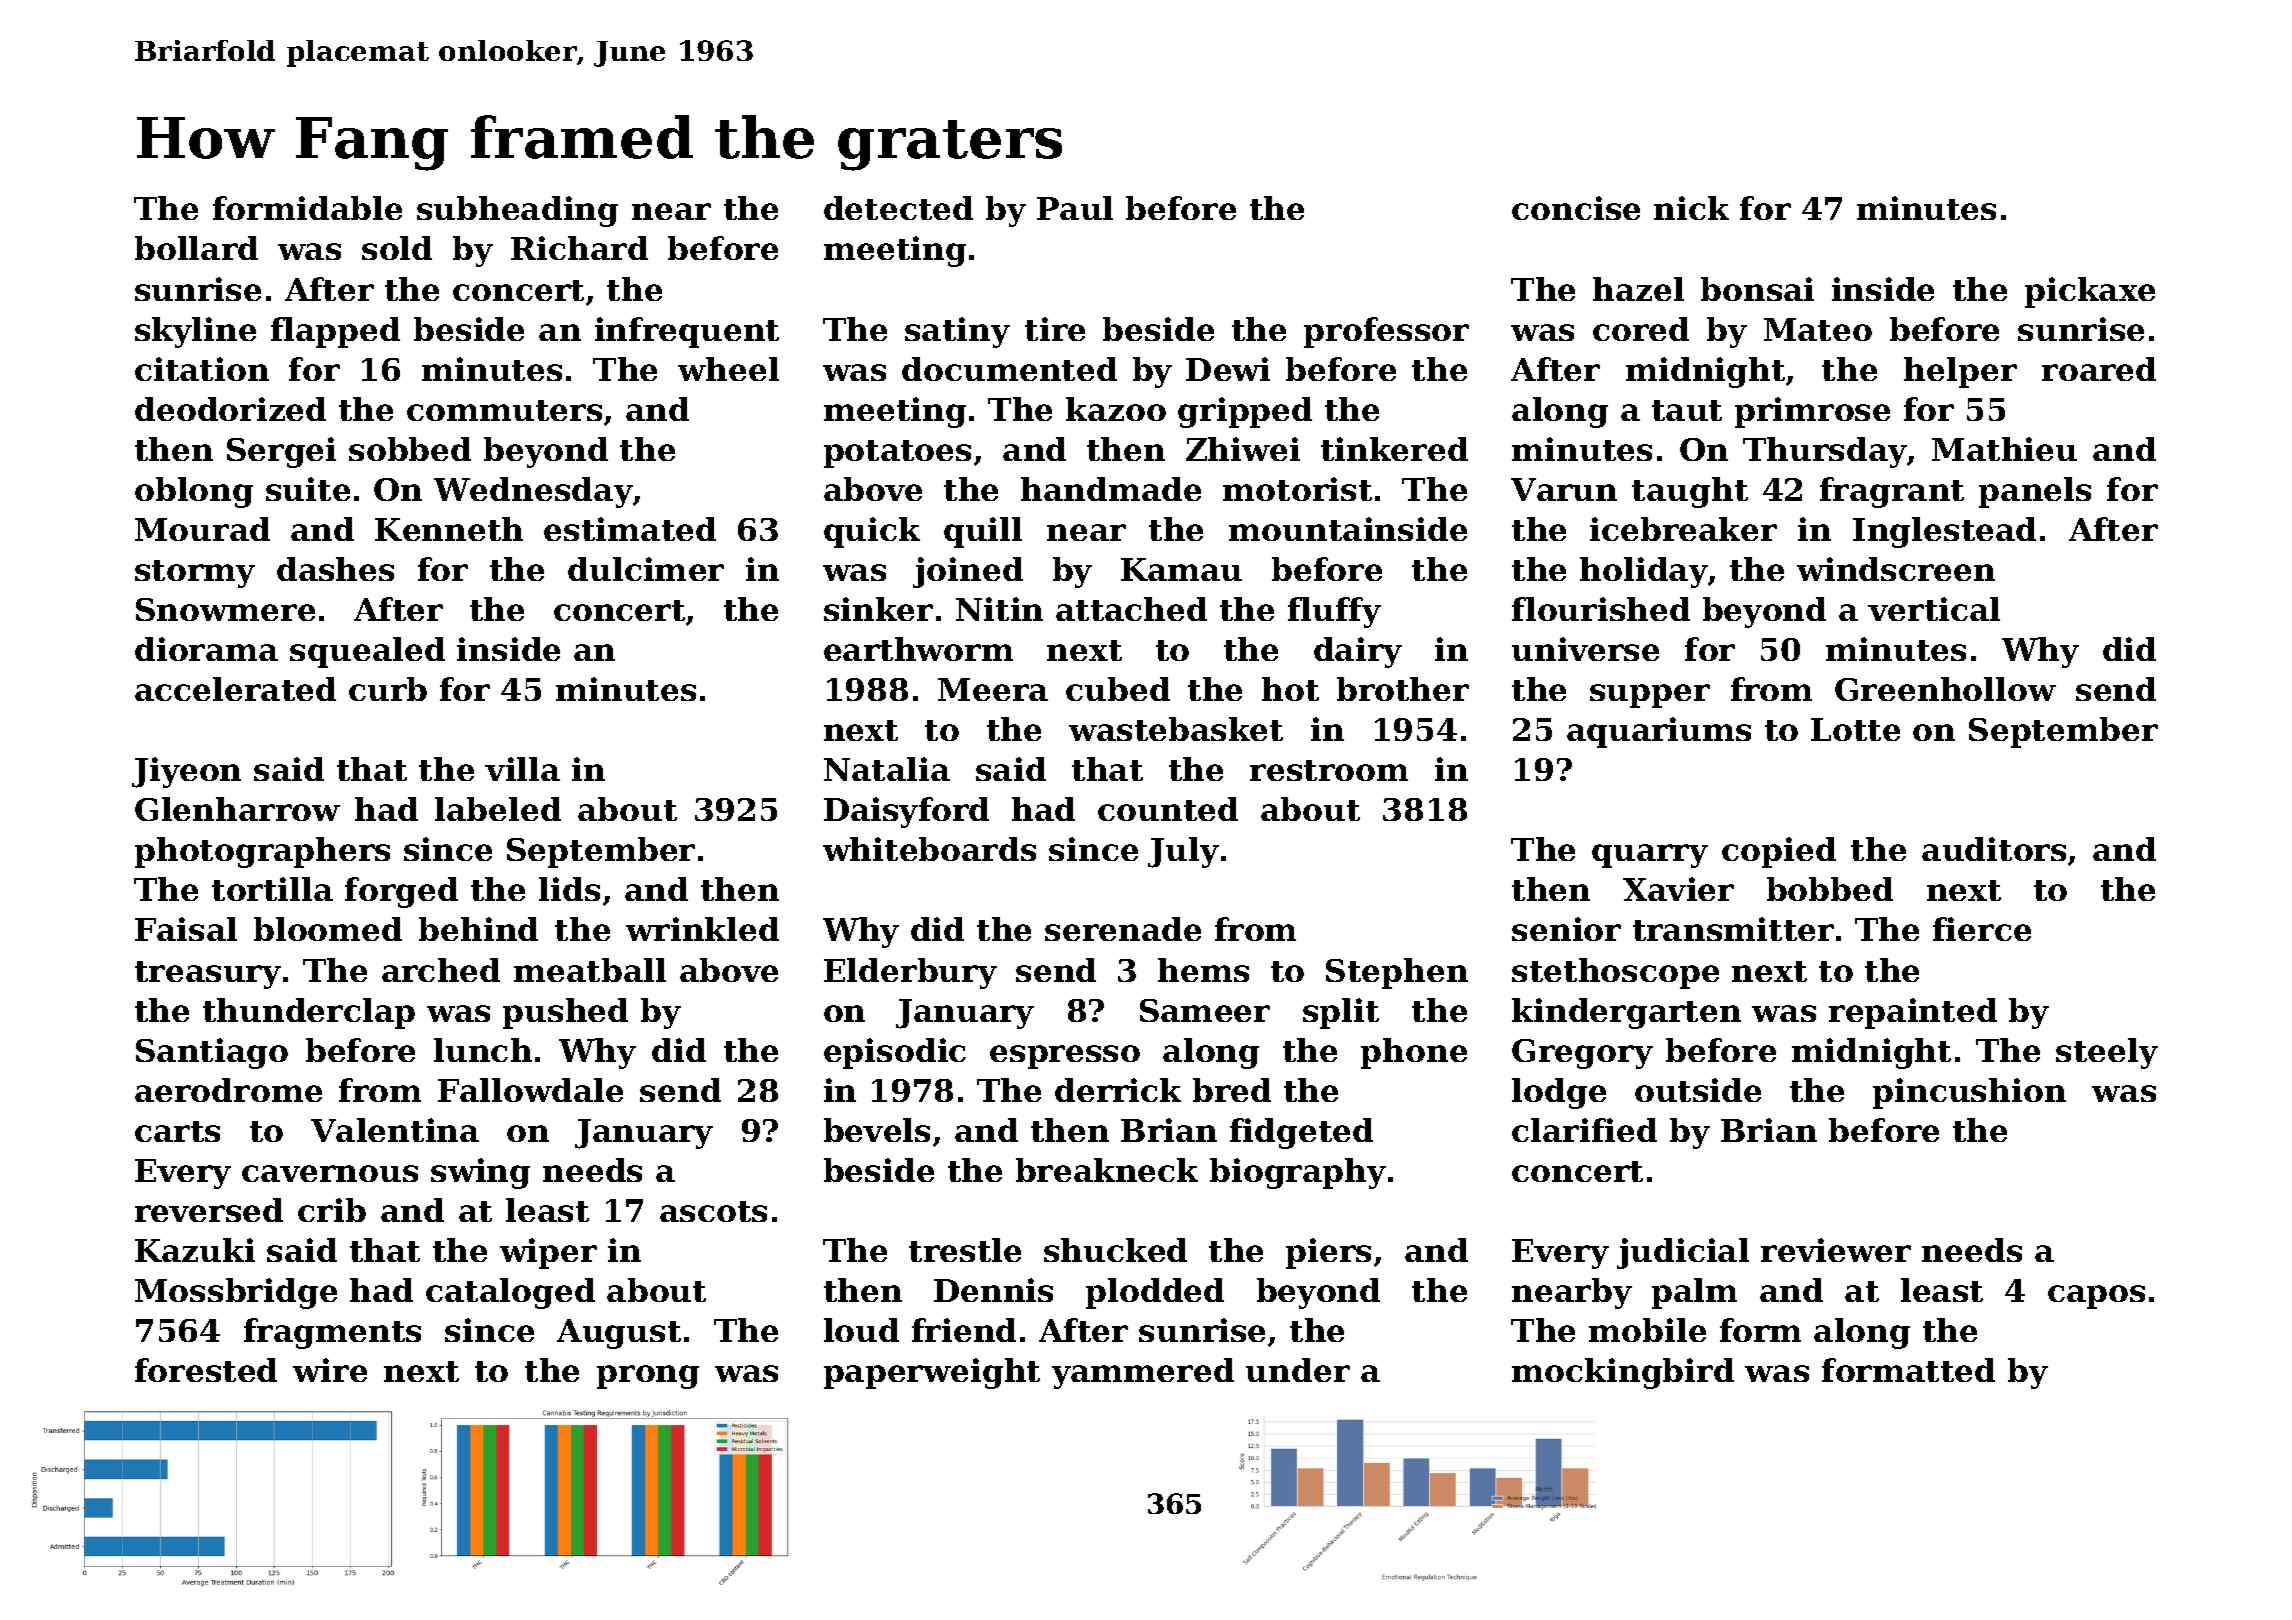 This screenshot has width=2292, height=1620. Describe the element at coordinates (332, 1210) in the screenshot. I see `crib` at that location.
